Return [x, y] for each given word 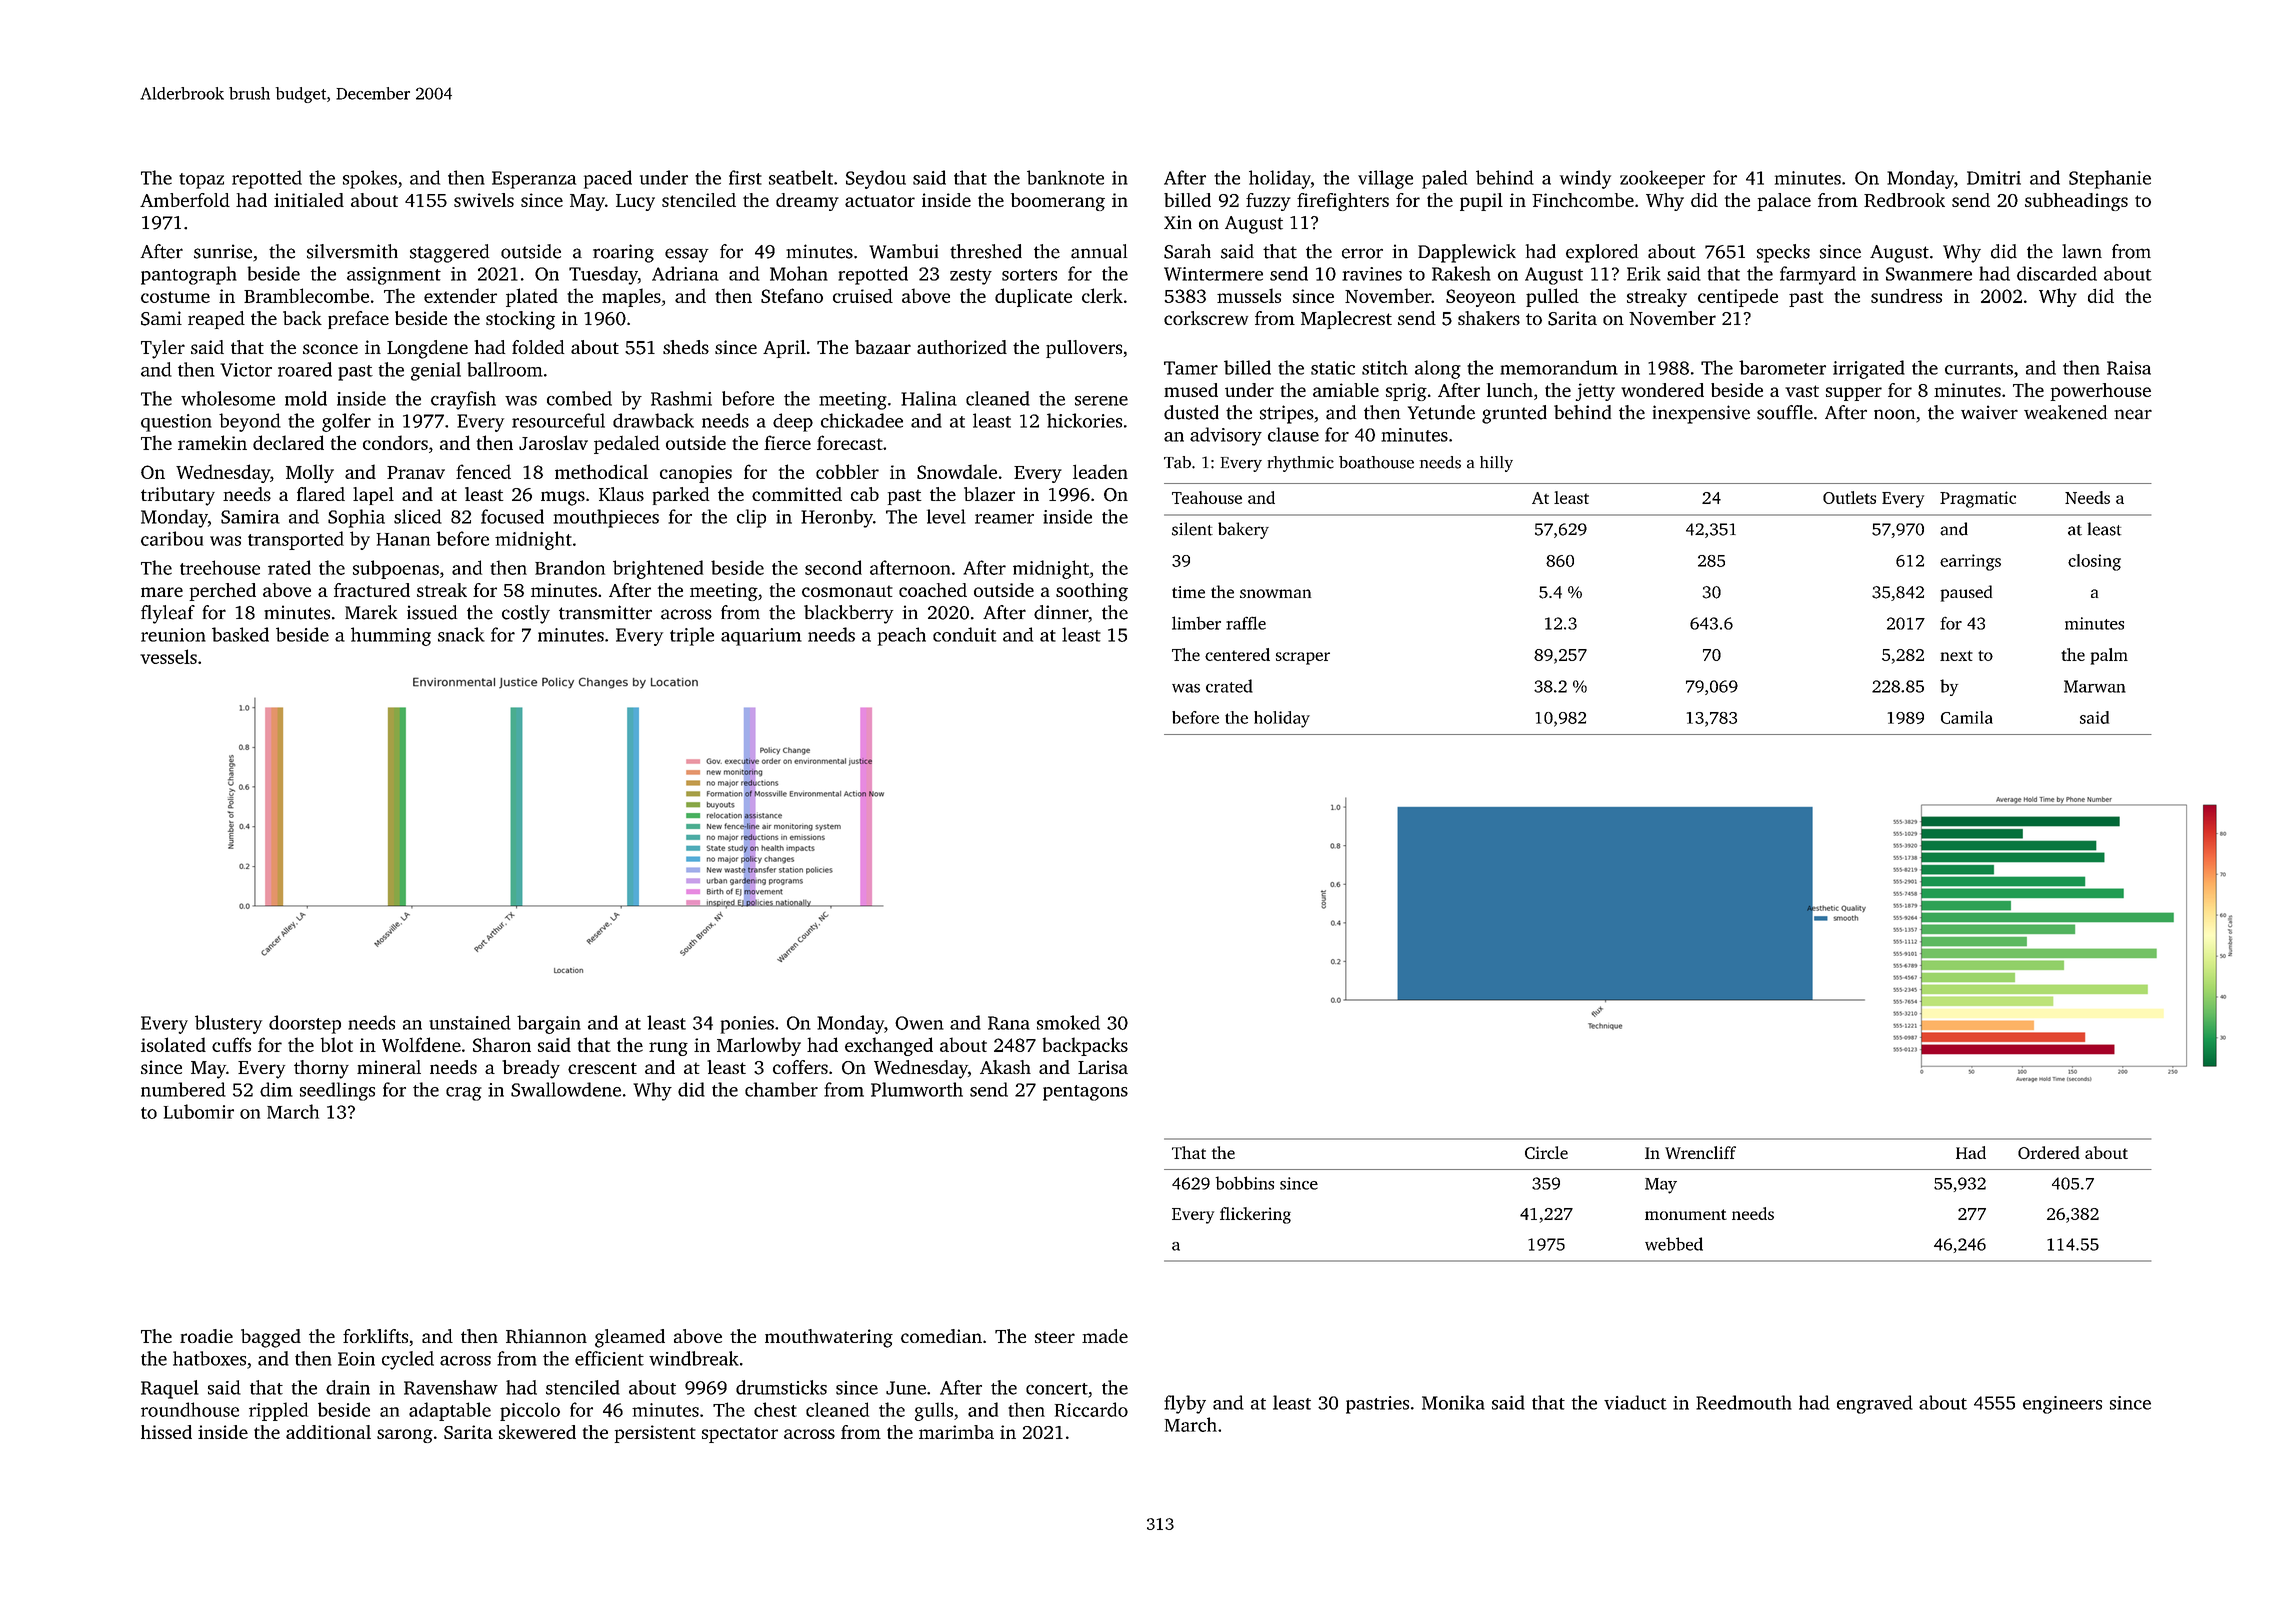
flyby [1185, 1404]
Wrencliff [1700, 1152]
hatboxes [209, 1358]
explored [1602, 253]
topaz [201, 181]
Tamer [1191, 368]
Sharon [502, 1044]
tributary [178, 496]
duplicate [1033, 297]
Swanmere [1929, 274]
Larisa [1103, 1067]
